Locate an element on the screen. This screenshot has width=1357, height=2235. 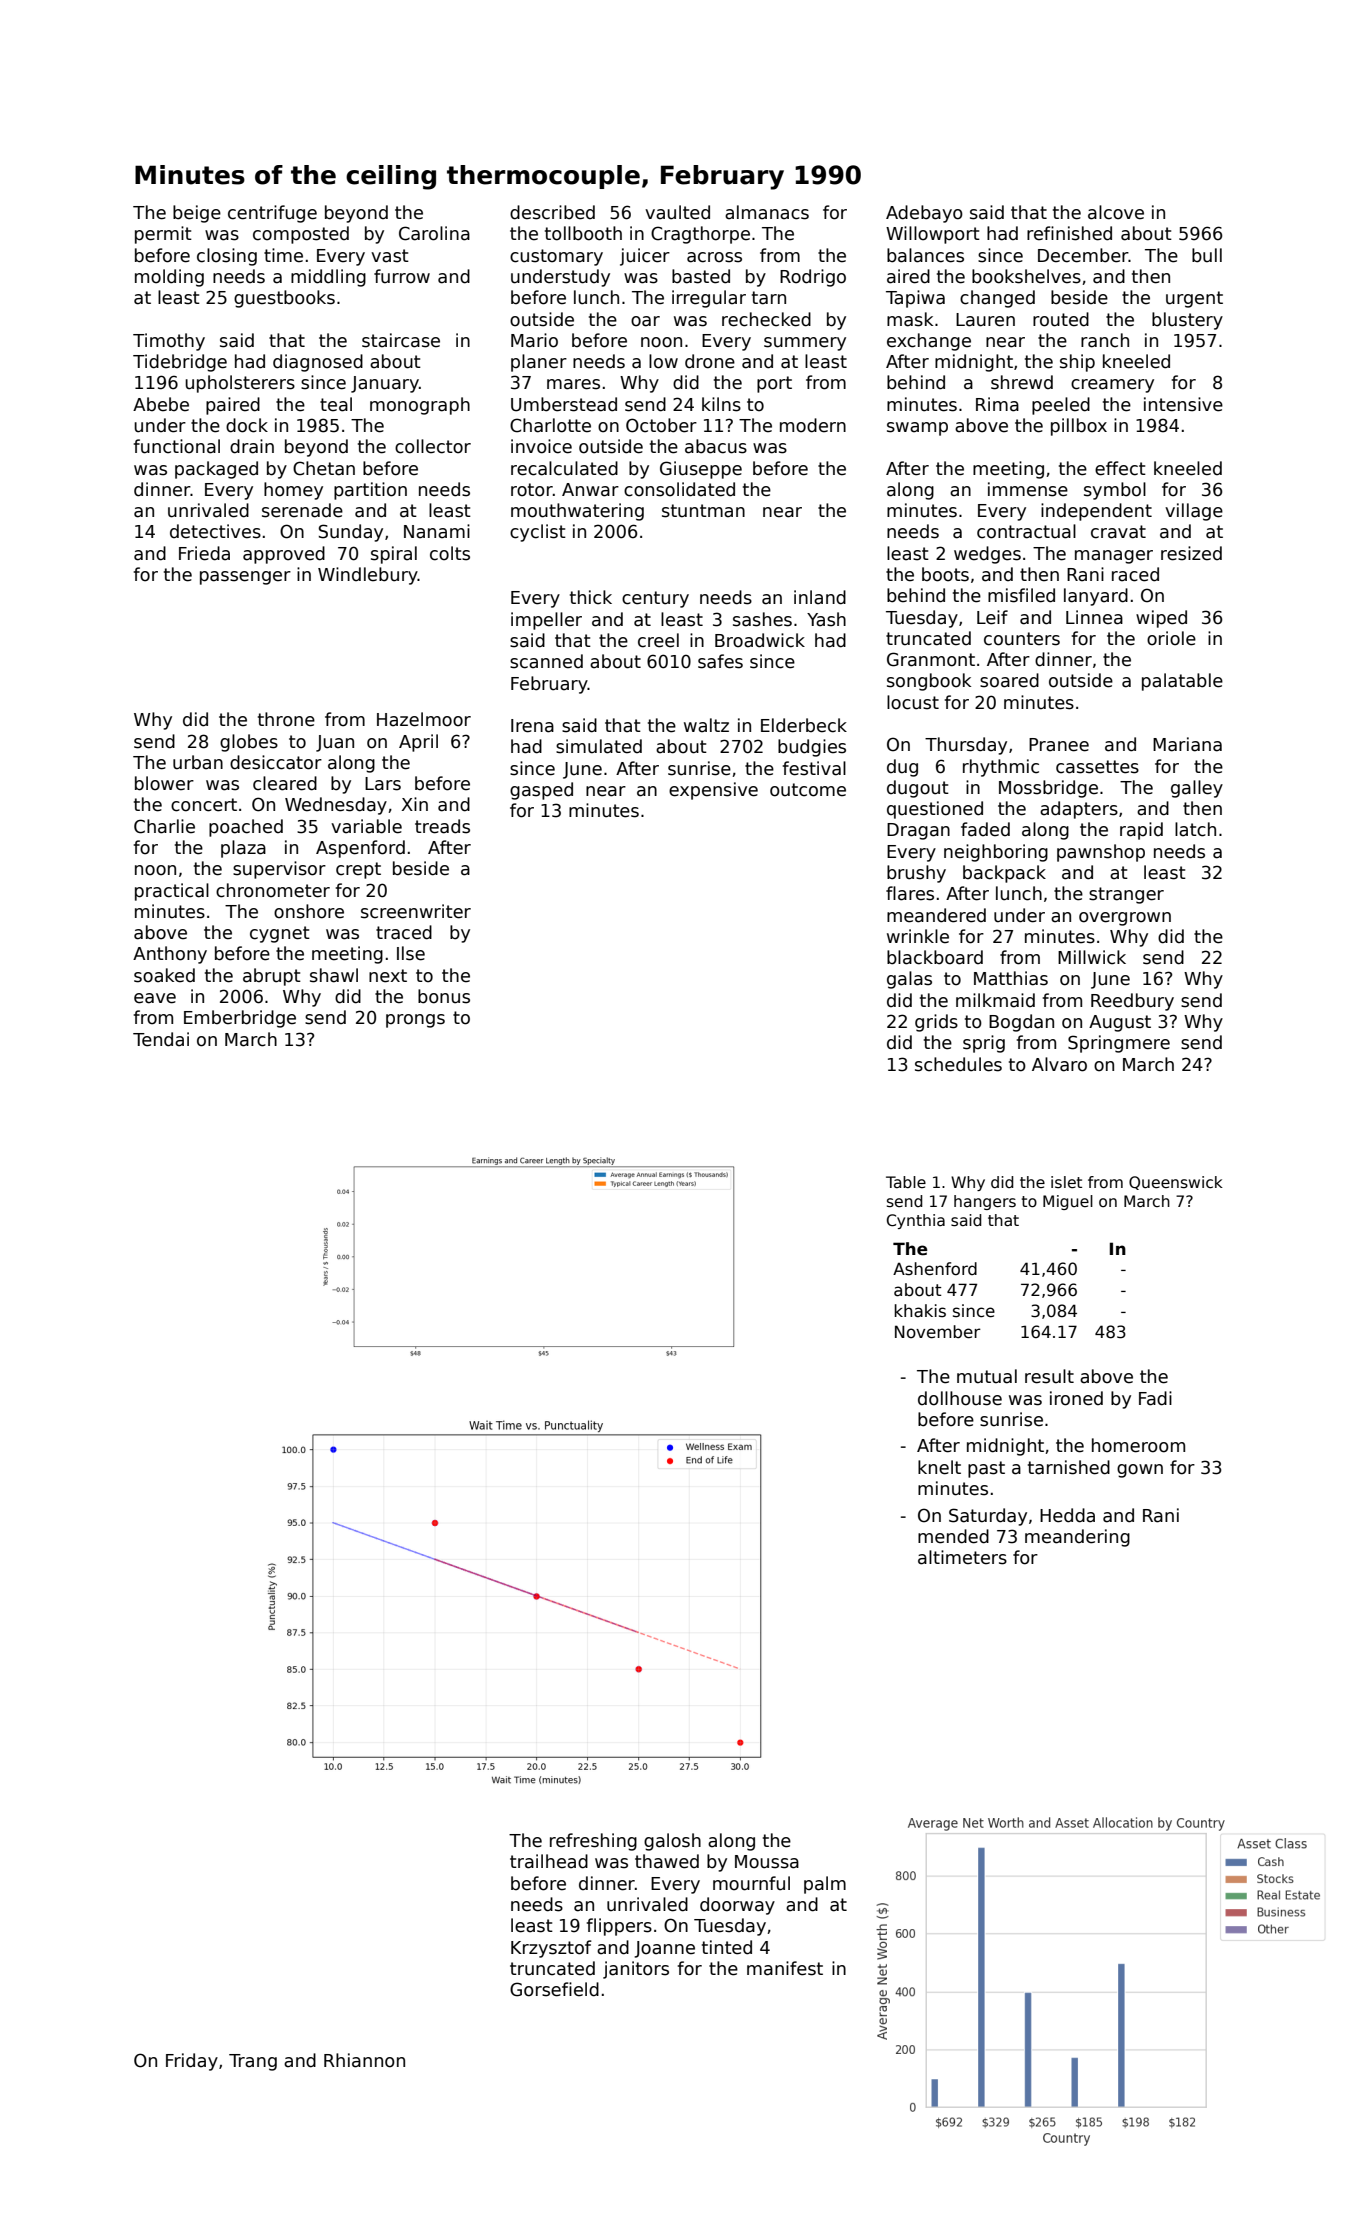
Rhiannon is located at coordinates (364, 2060).
